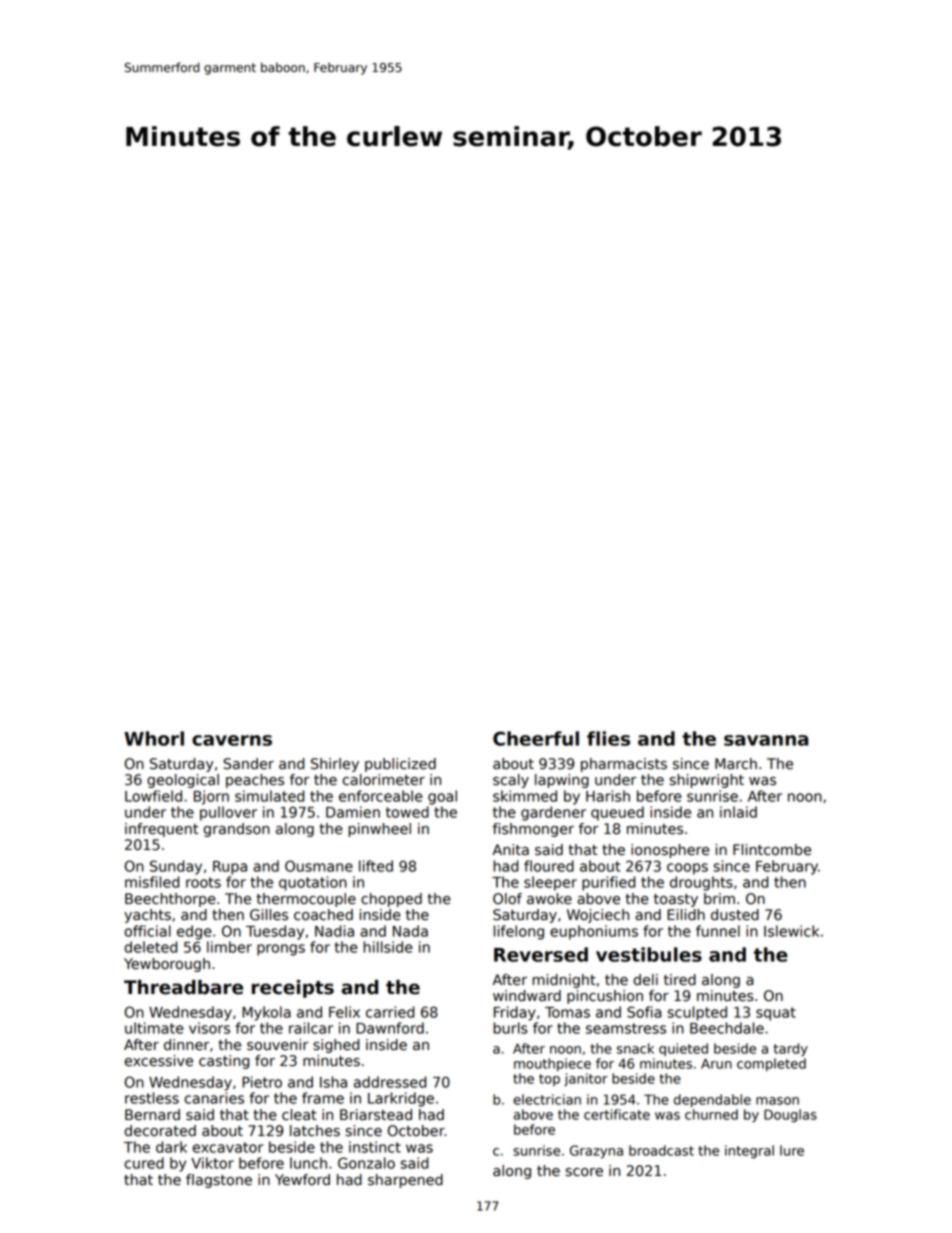  Describe the element at coordinates (536, 738) in the document. I see `Cheerful` at that location.
